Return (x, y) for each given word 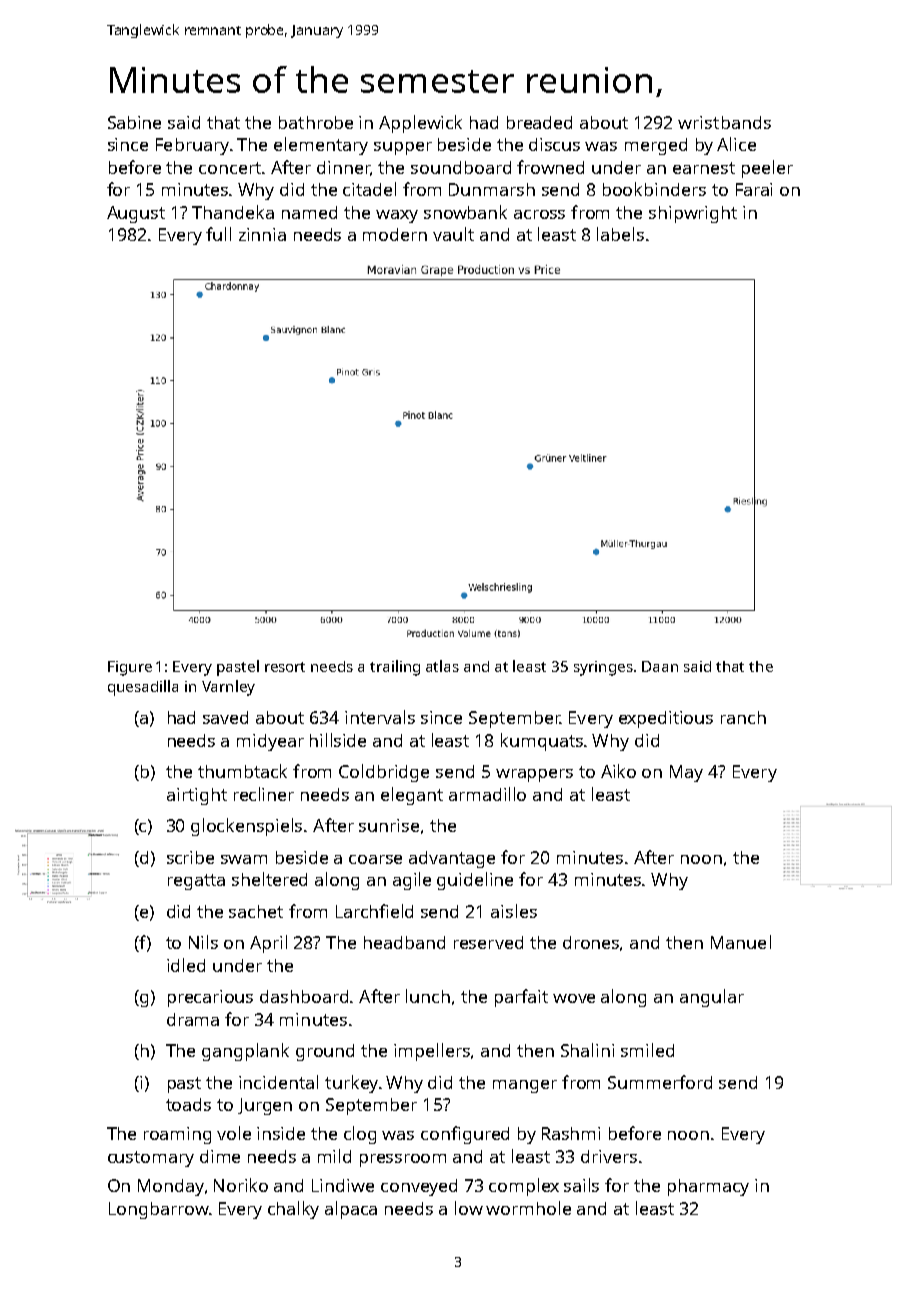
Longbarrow (159, 1210)
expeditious (666, 719)
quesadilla (143, 688)
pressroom (403, 1160)
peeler (767, 169)
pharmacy (708, 1187)
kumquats (542, 742)
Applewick (420, 124)
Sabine (134, 122)
